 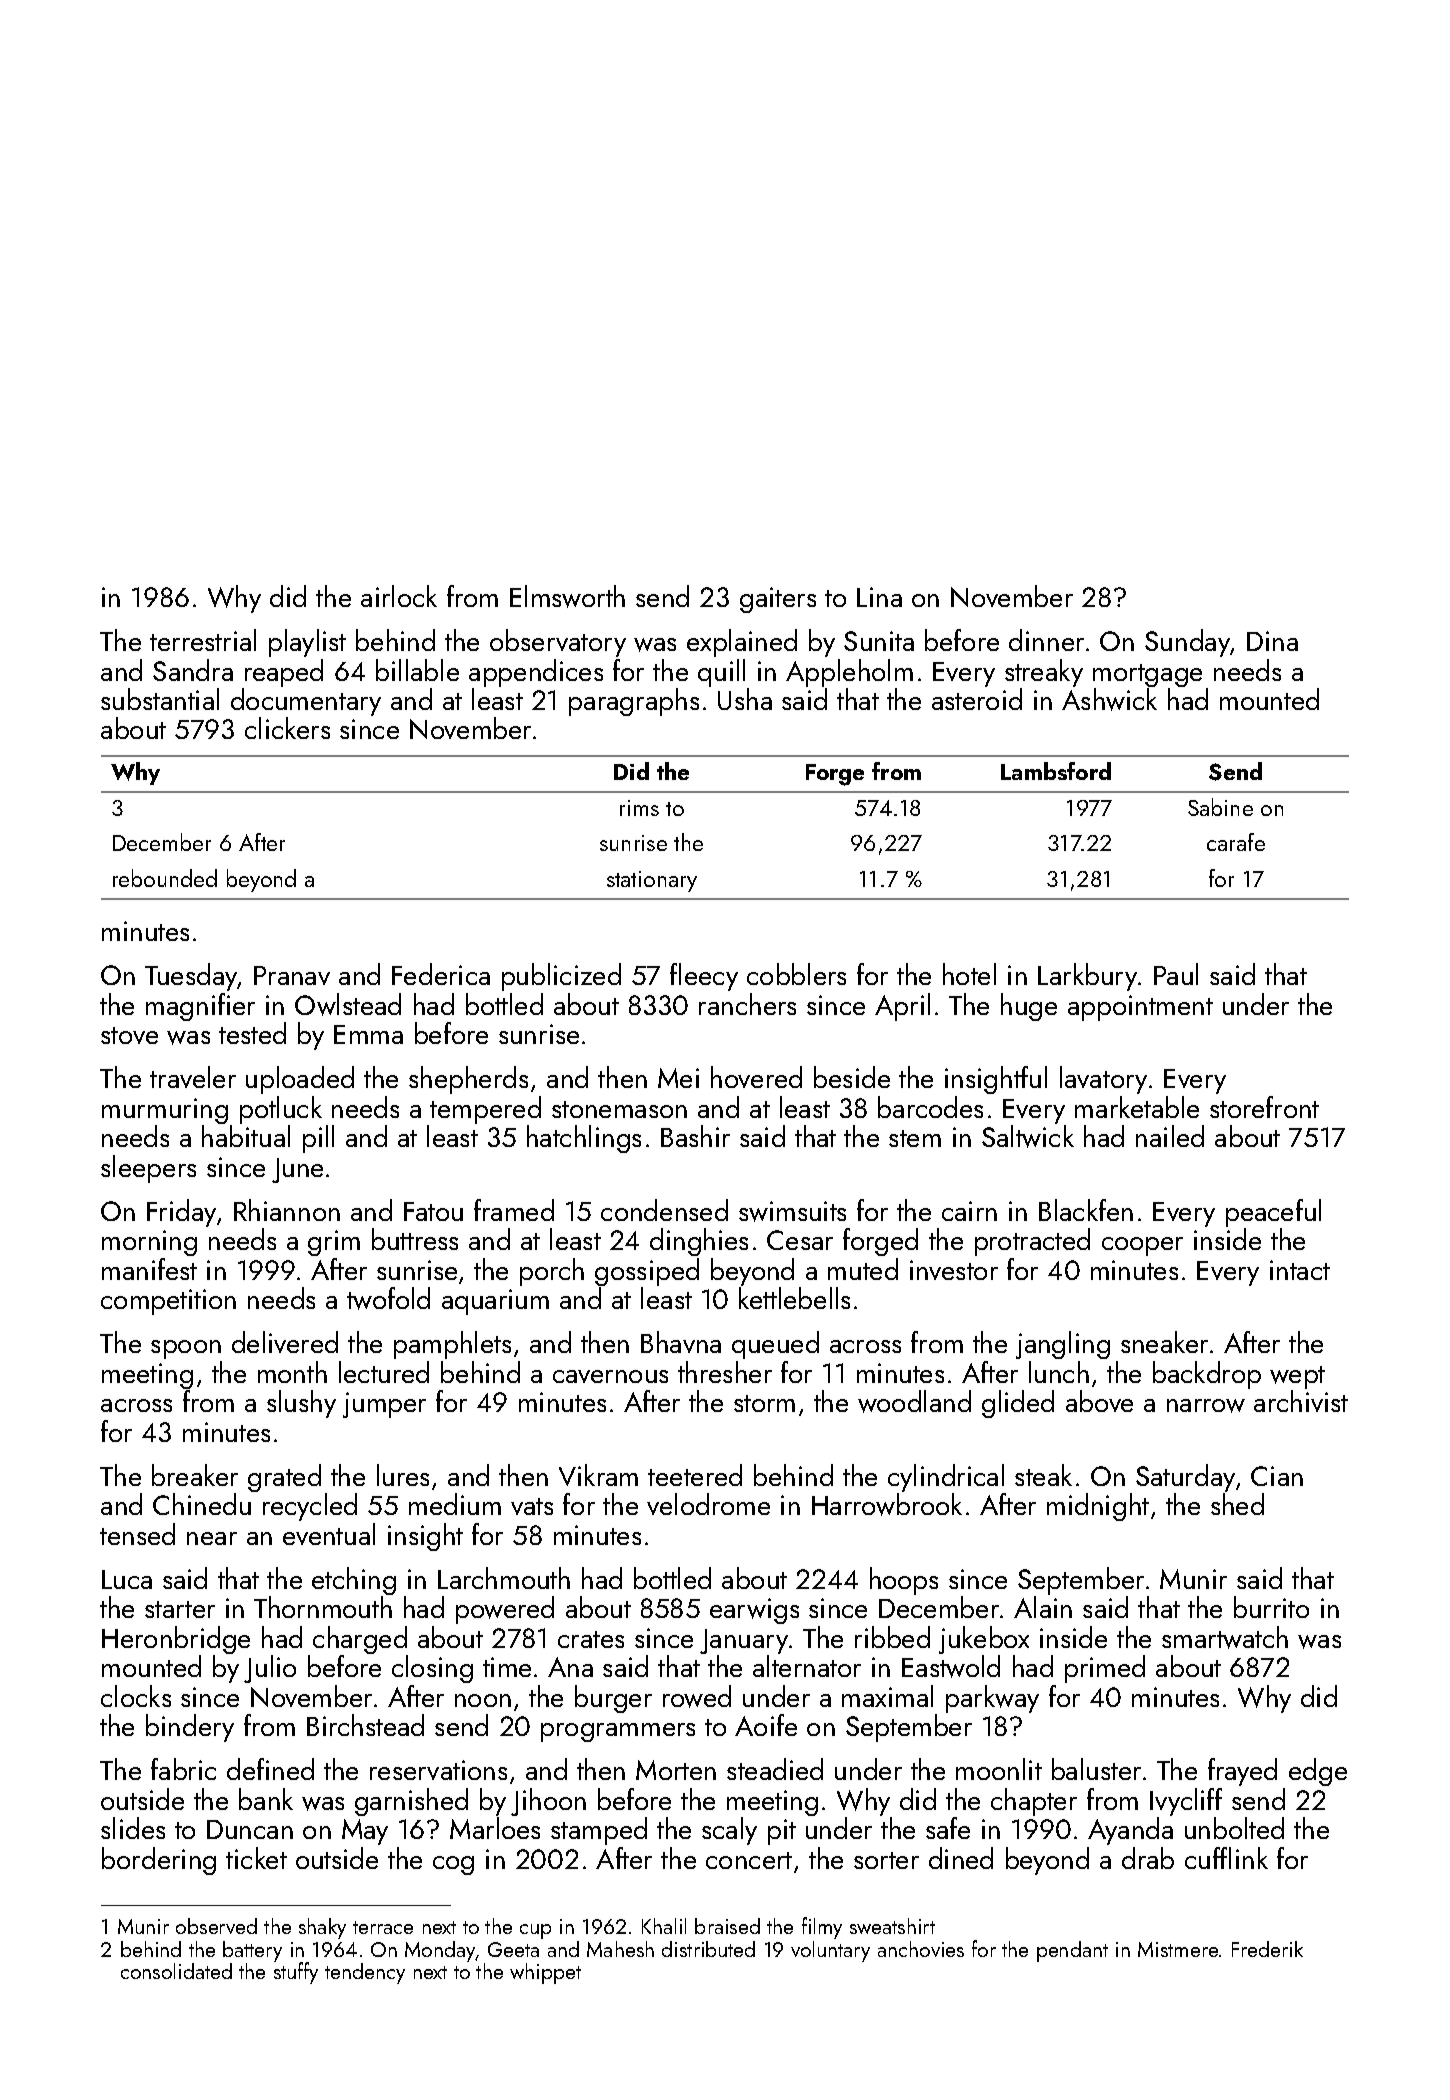 What do you see at coordinates (1096, 1769) in the document?
I see `baluster` at bounding box center [1096, 1769].
